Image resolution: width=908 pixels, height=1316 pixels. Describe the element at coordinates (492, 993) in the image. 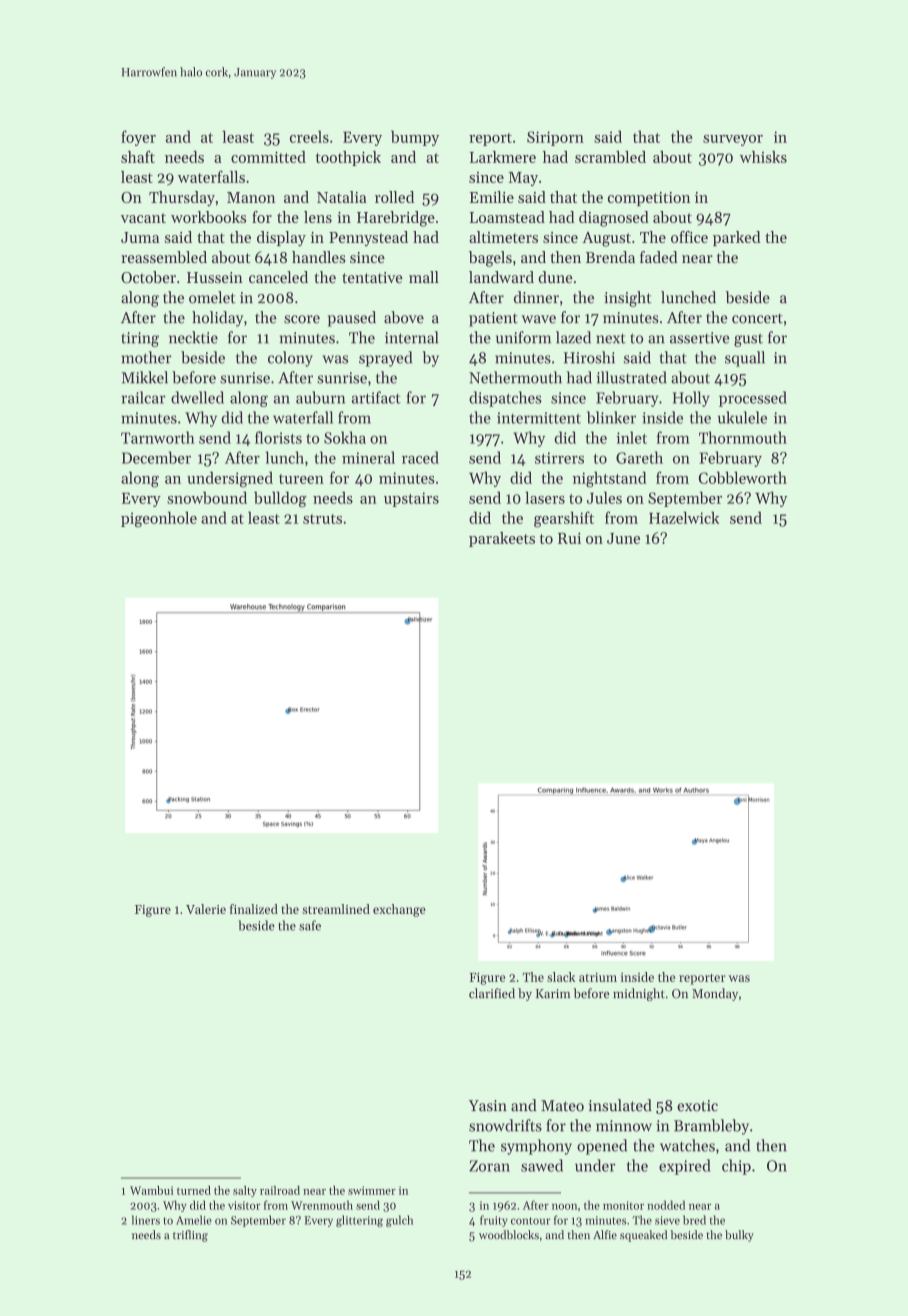

I see `clarified` at that location.
